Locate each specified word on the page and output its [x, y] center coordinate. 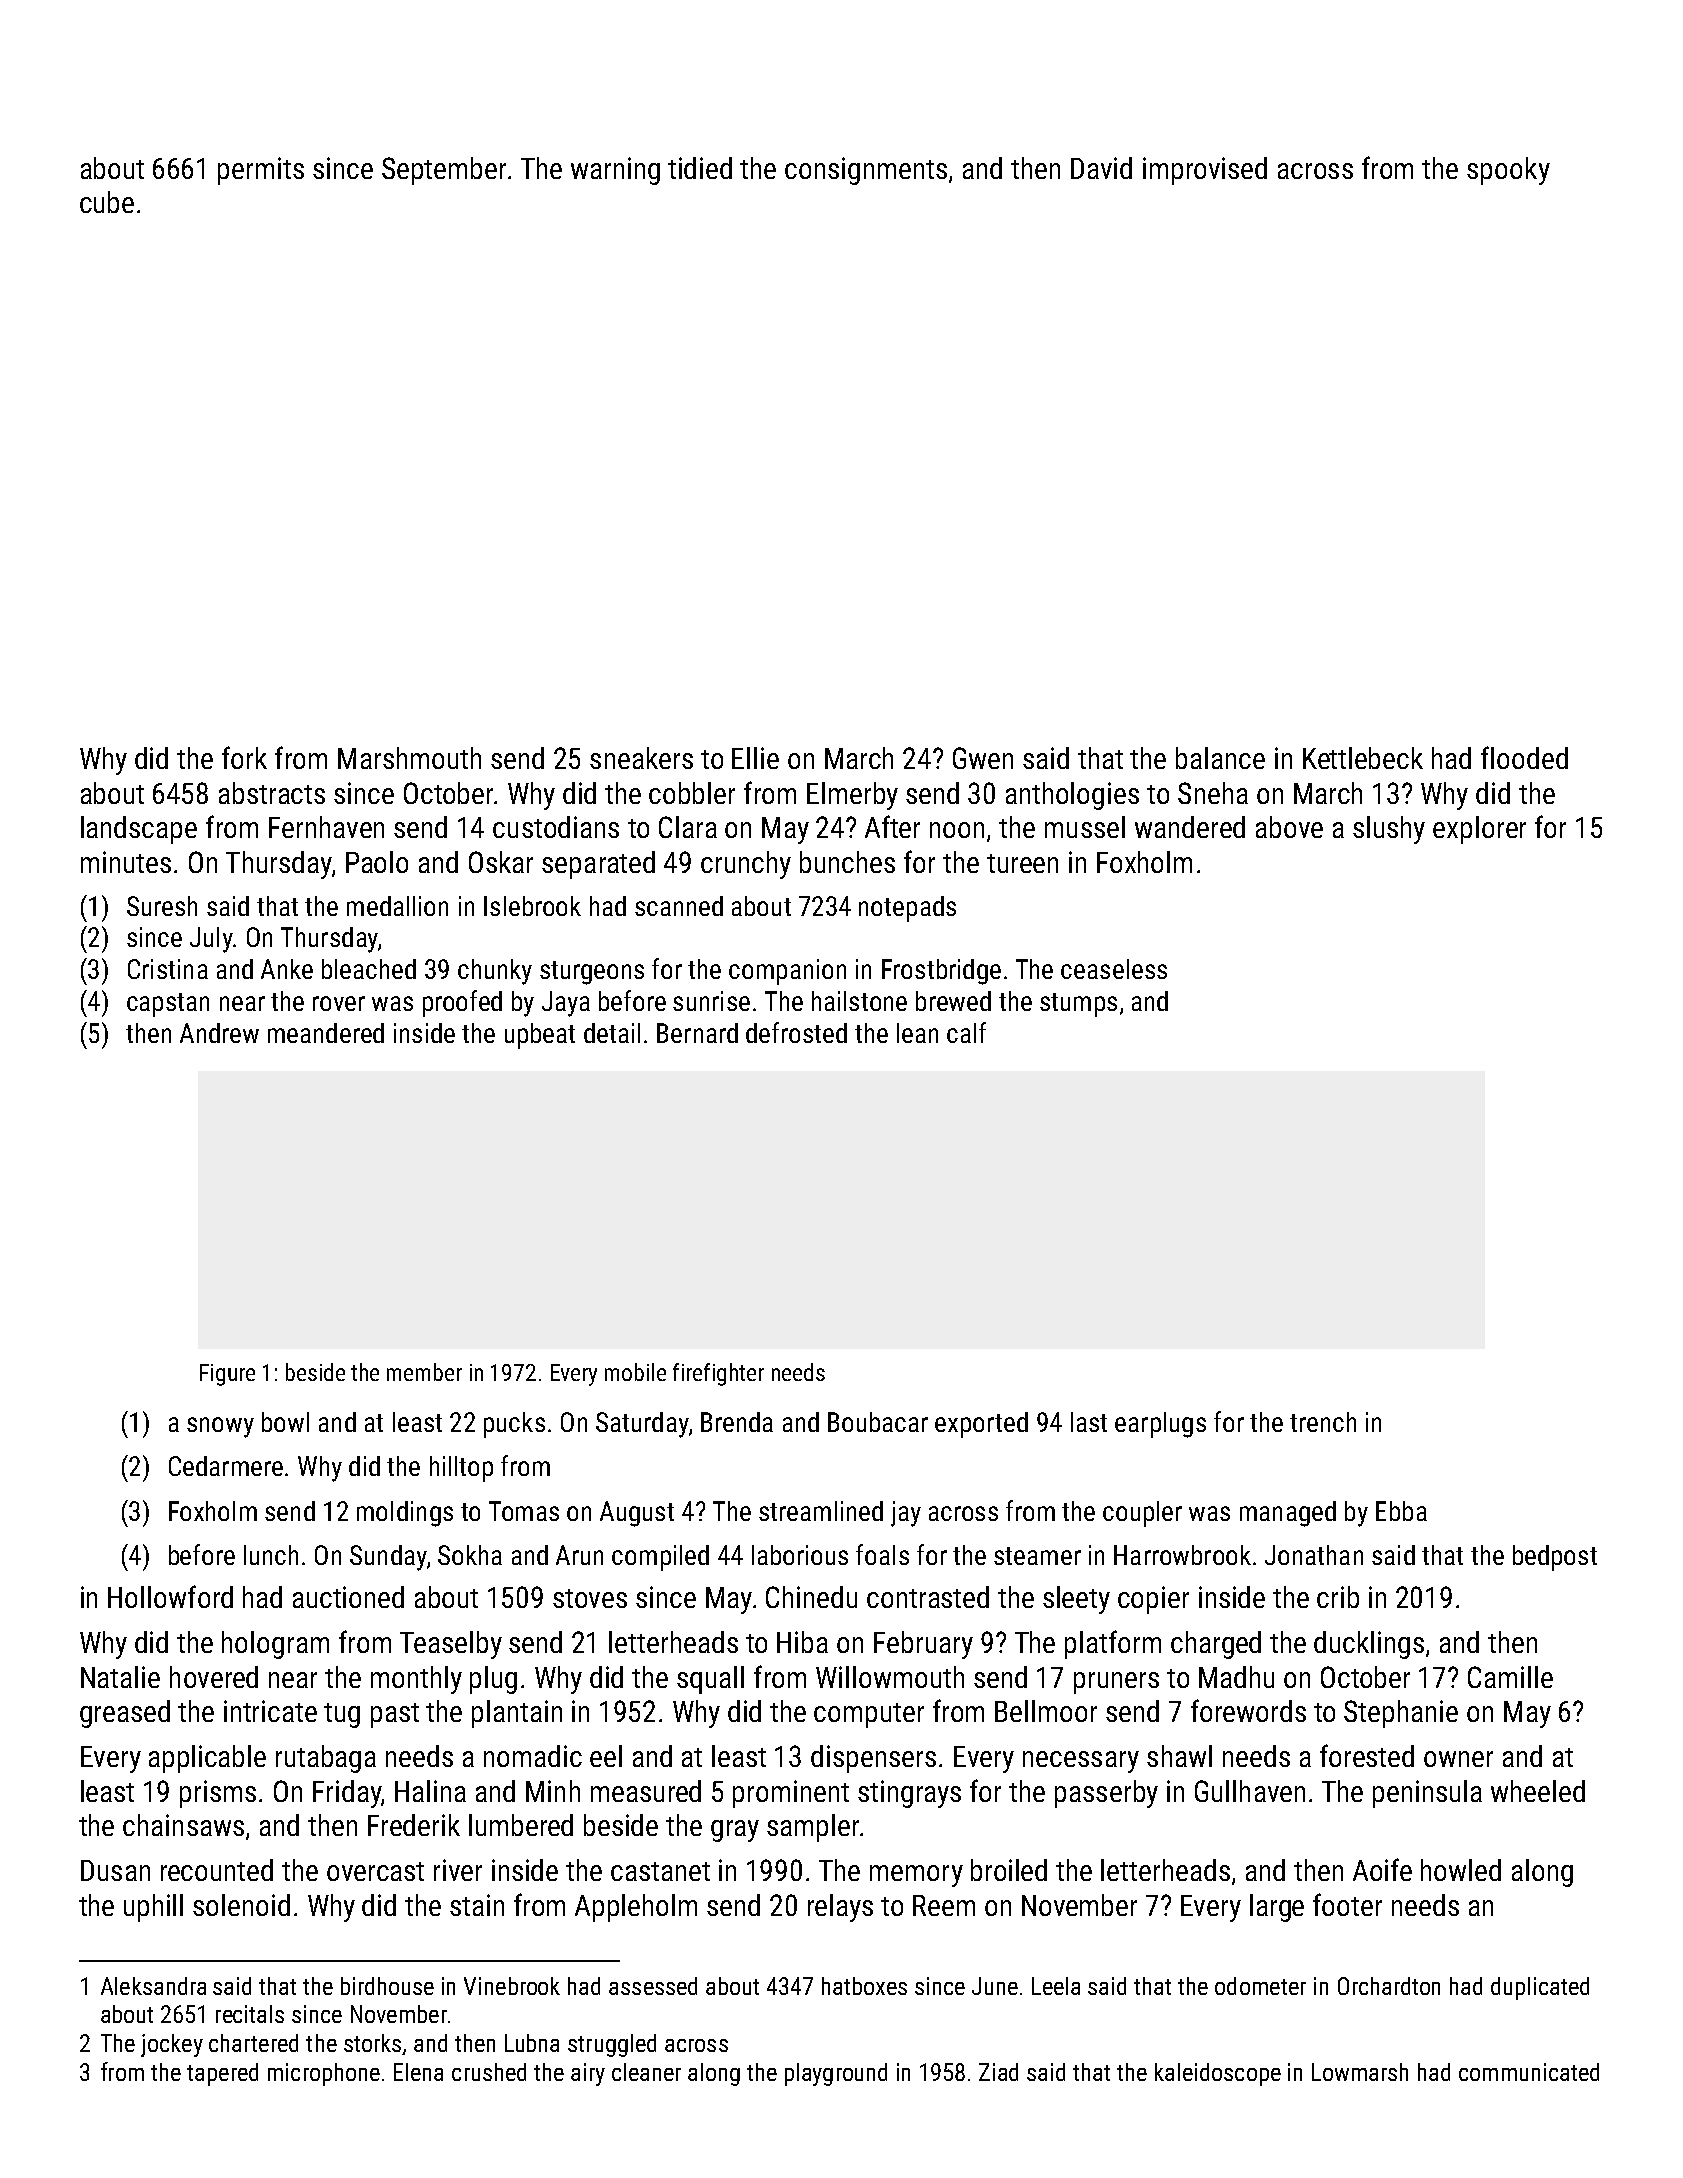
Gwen [983, 758]
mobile [635, 1372]
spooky [1508, 171]
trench [1323, 1422]
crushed [489, 2072]
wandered [1190, 827]
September [444, 171]
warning [615, 171]
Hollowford [170, 1596]
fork [244, 757]
